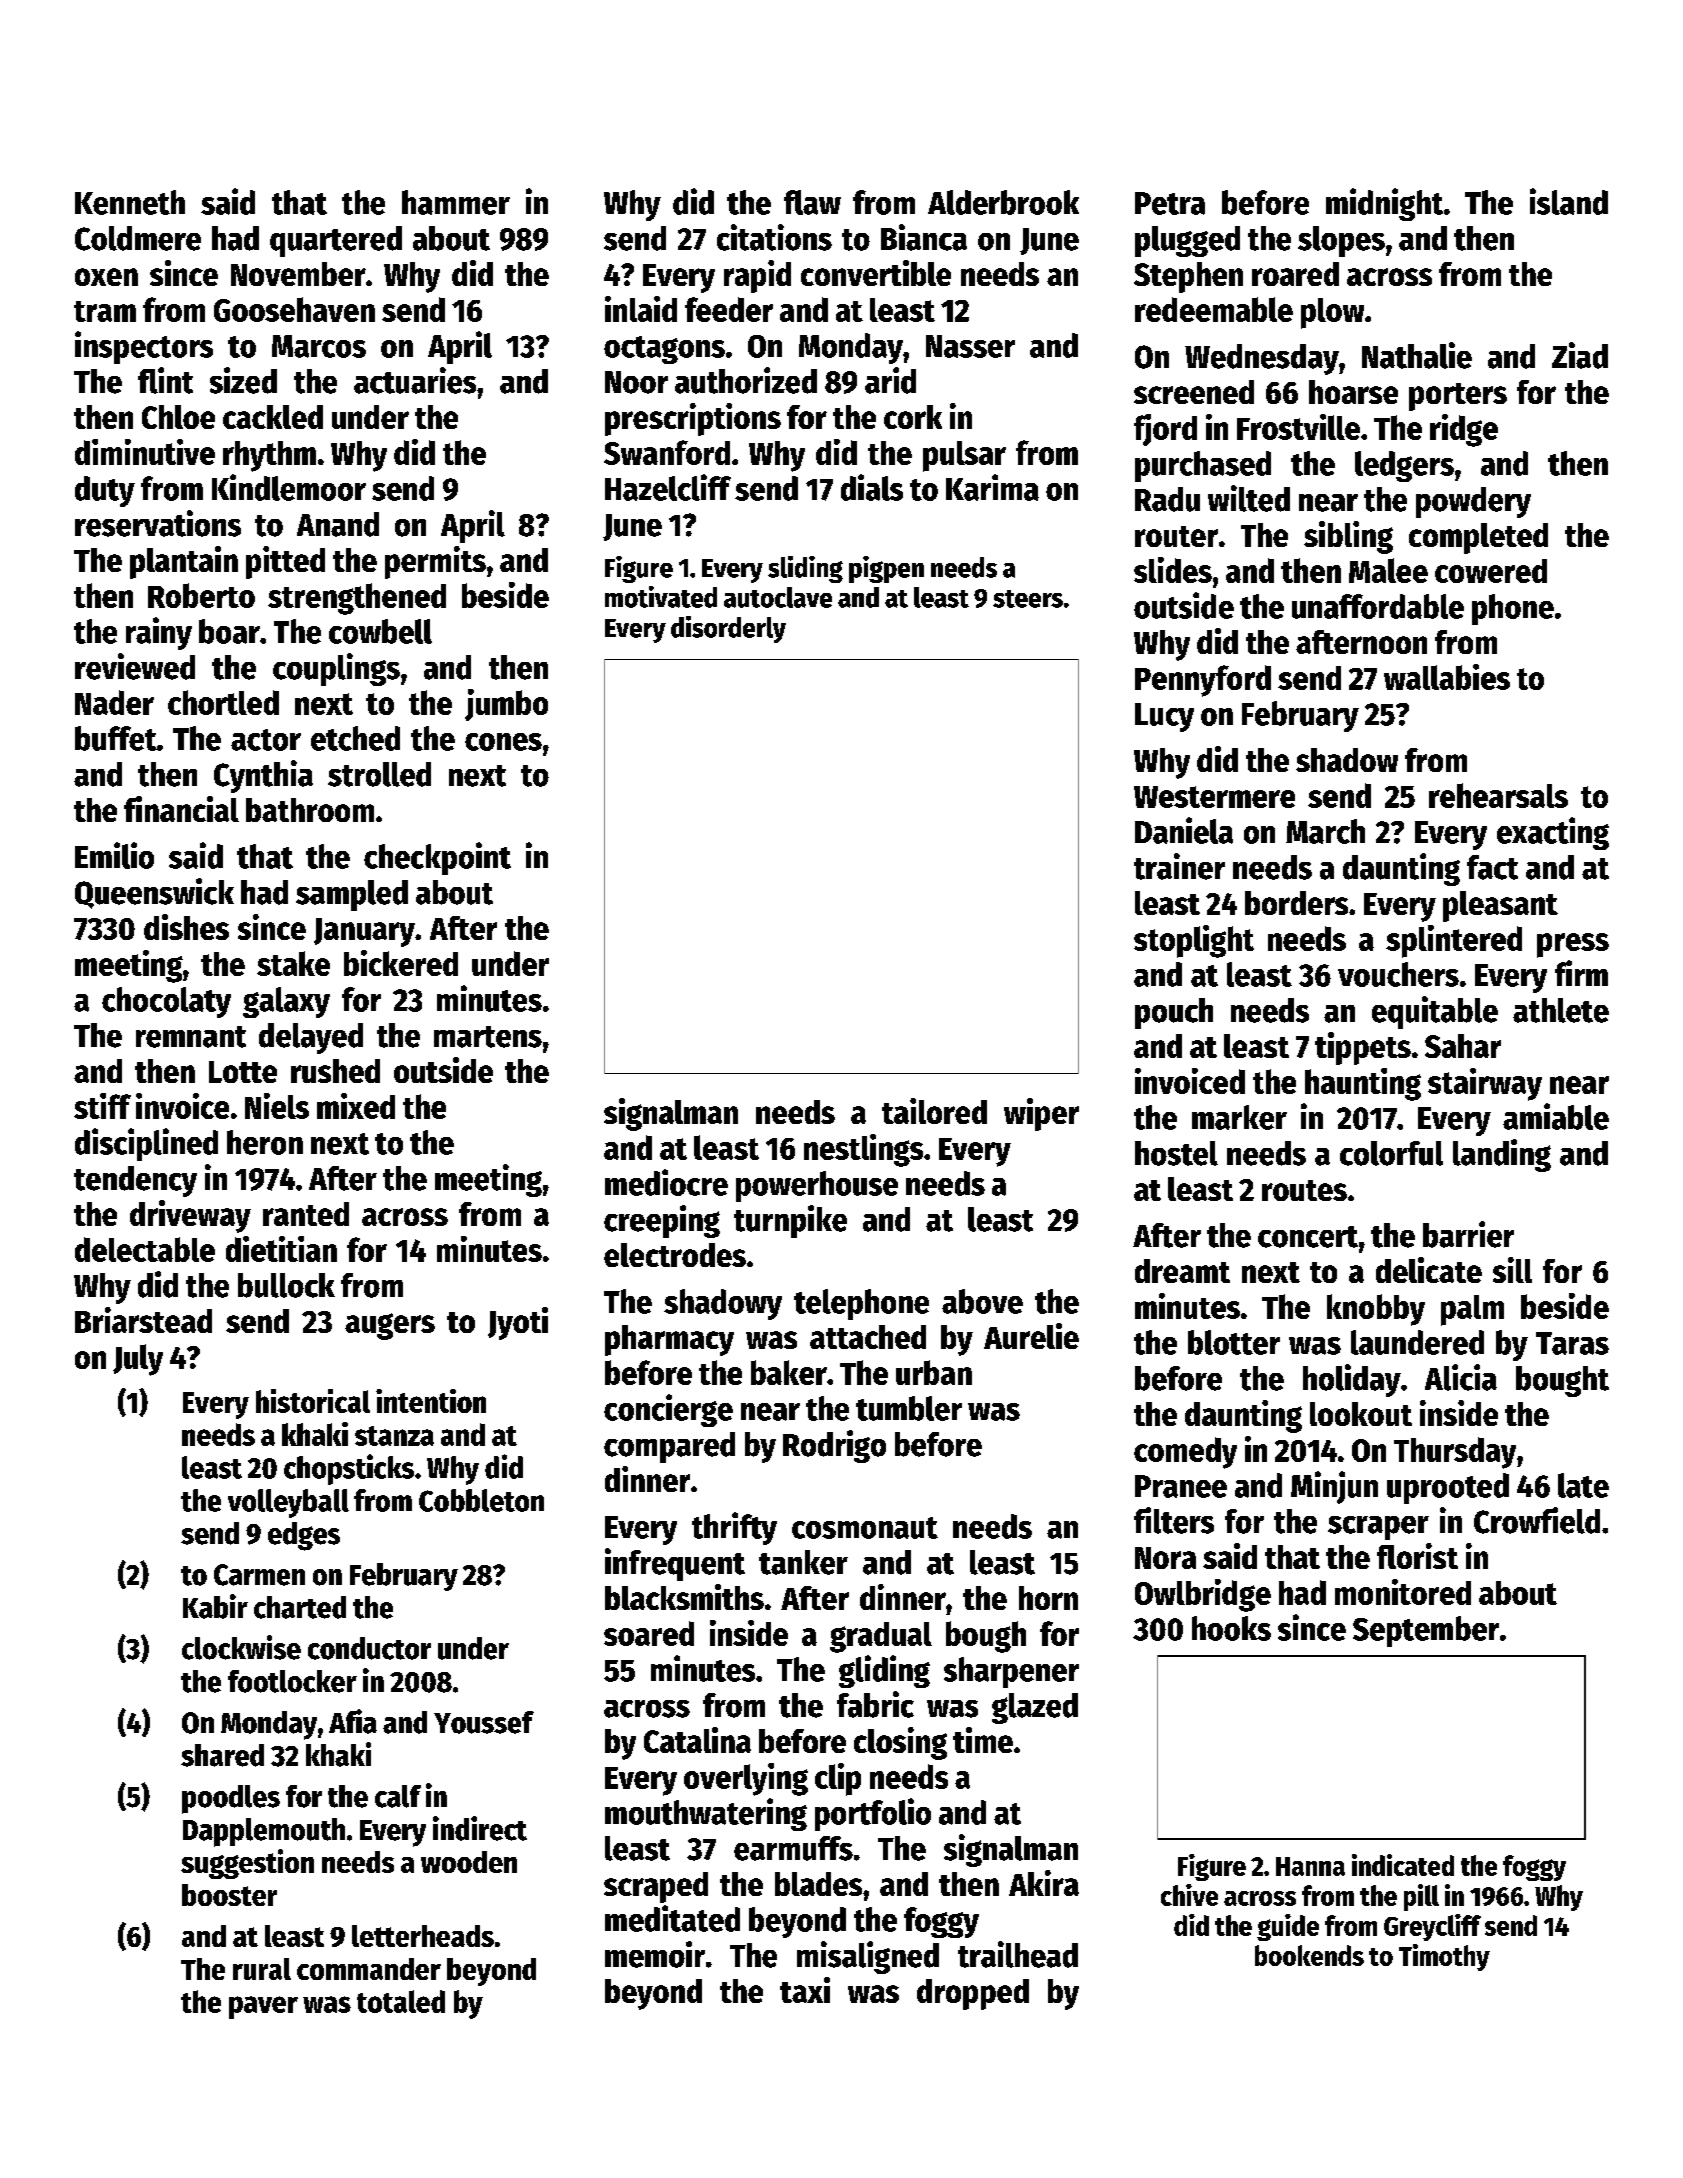 The width and height of the screenshot is (1683, 2178). What do you see at coordinates (983, 1740) in the screenshot?
I see `time` at bounding box center [983, 1740].
